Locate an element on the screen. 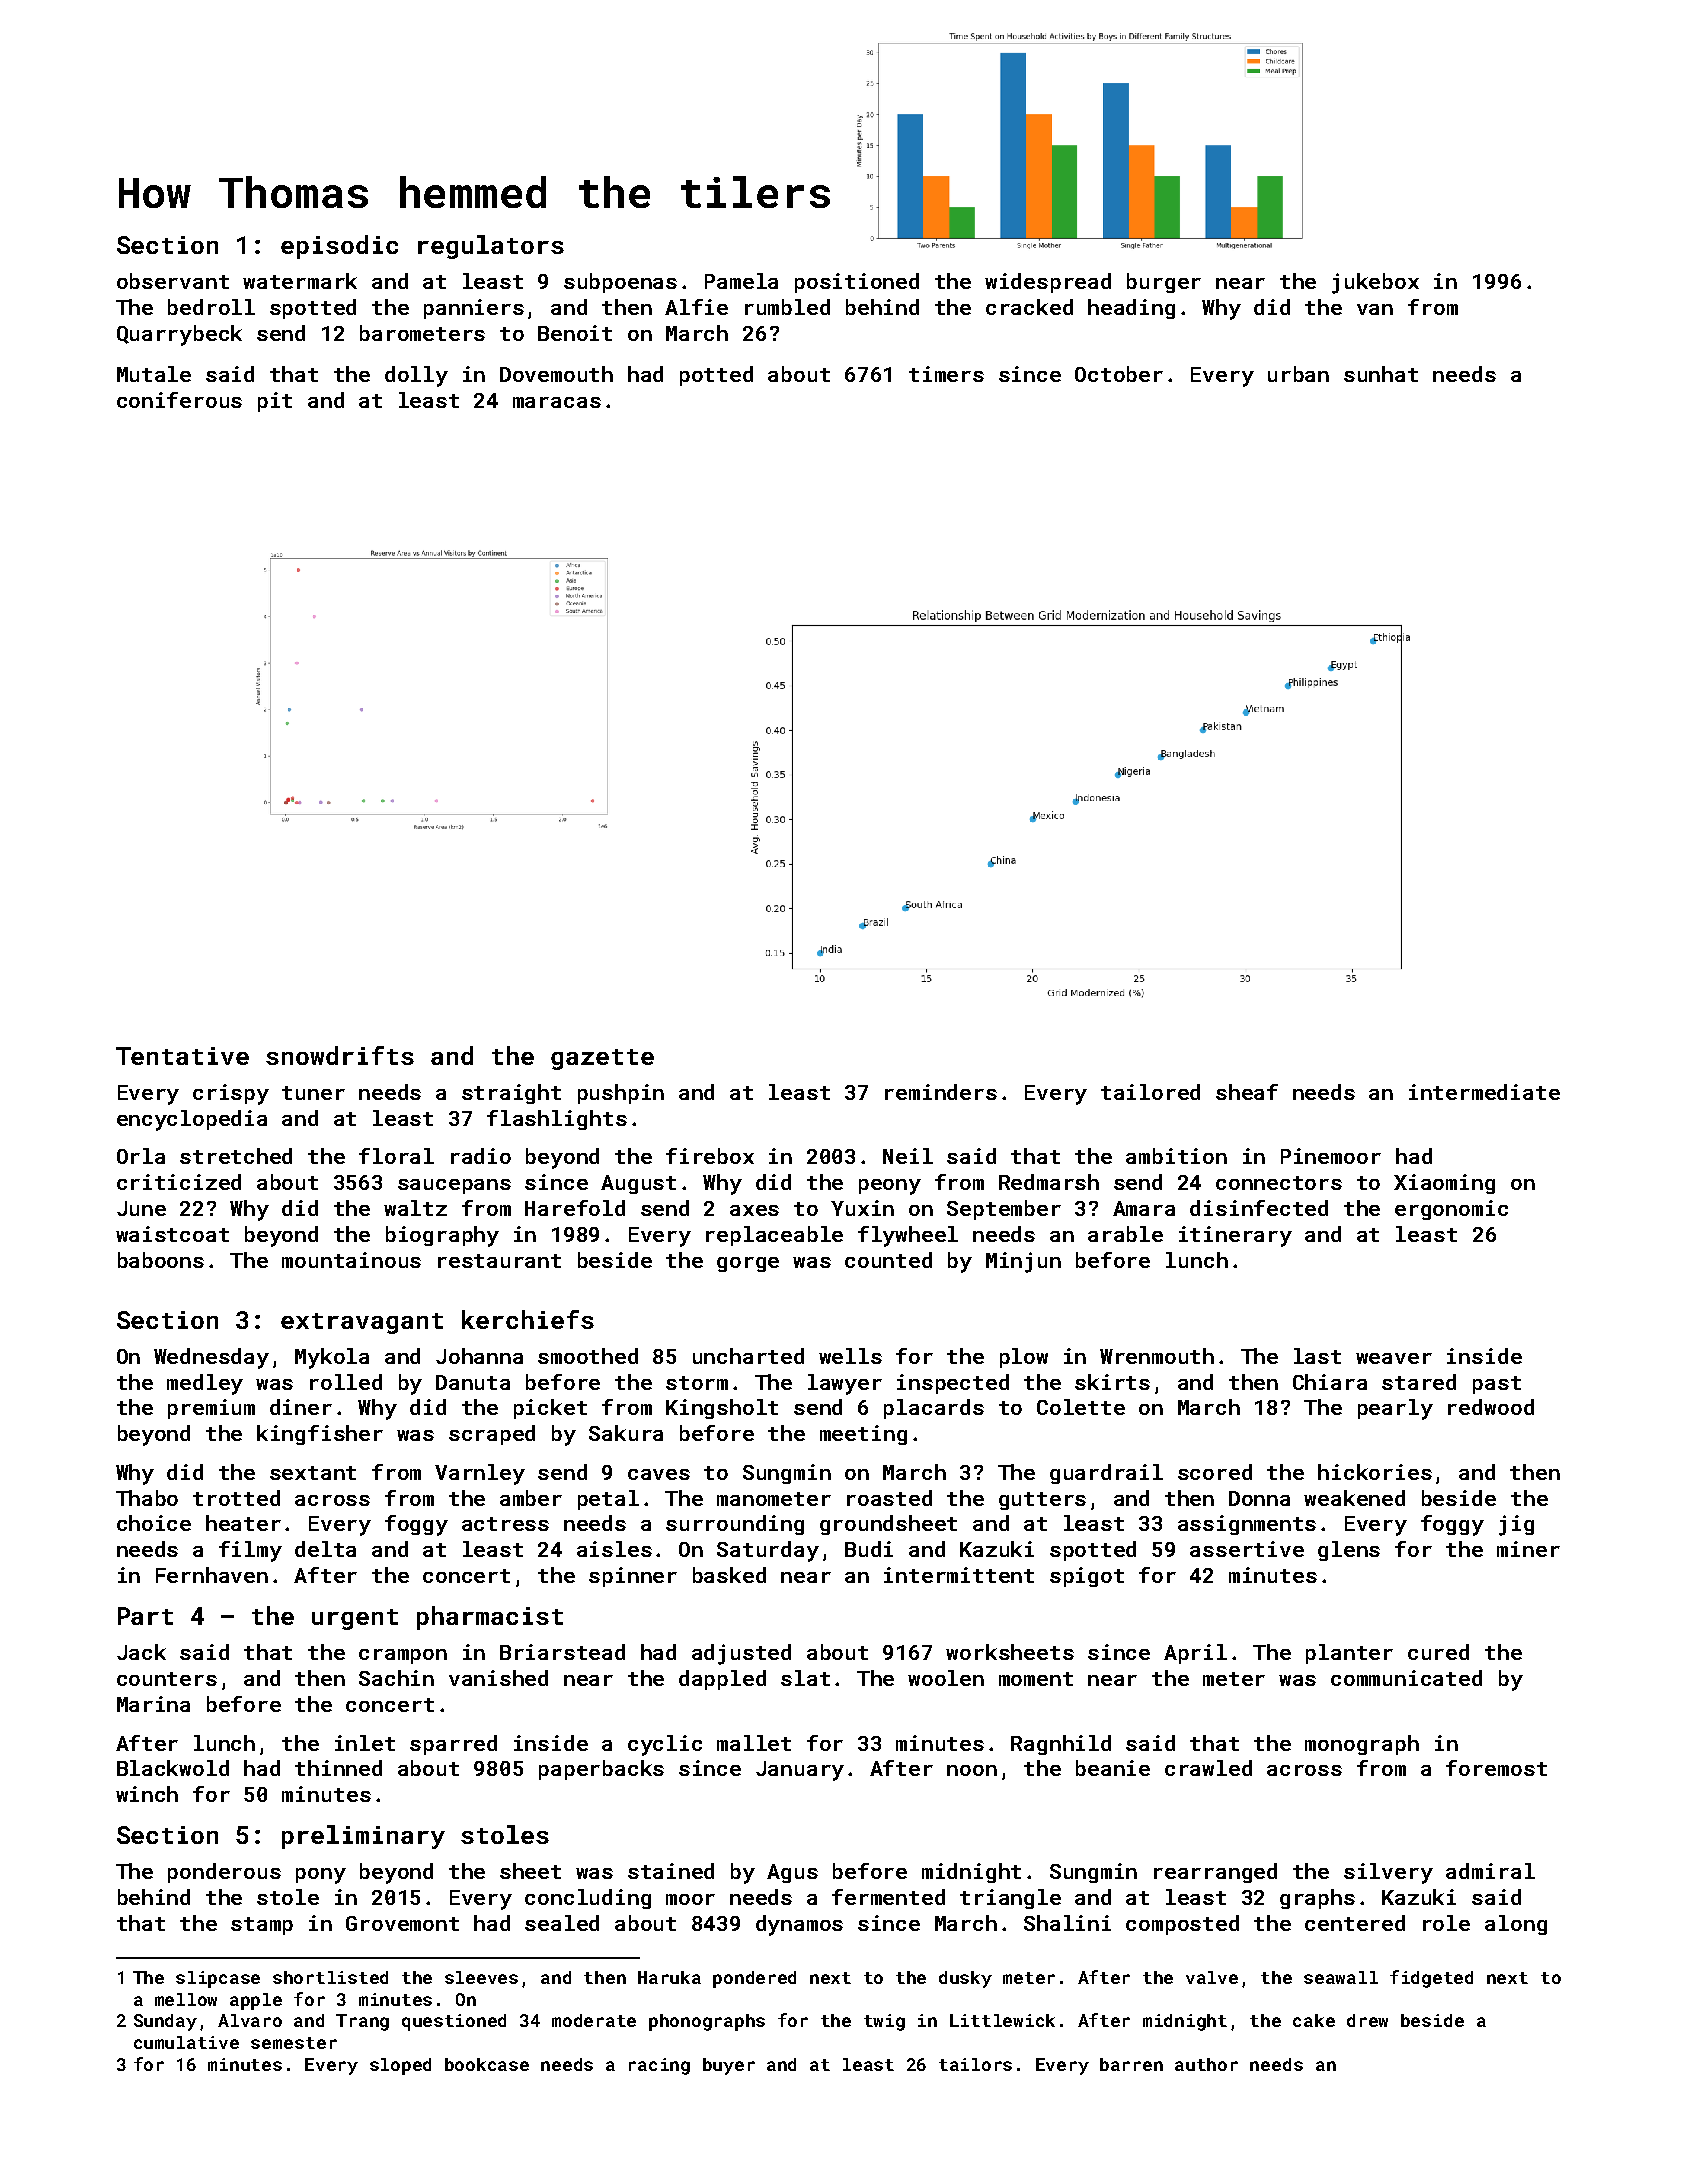  bookcase is located at coordinates (487, 2064).
